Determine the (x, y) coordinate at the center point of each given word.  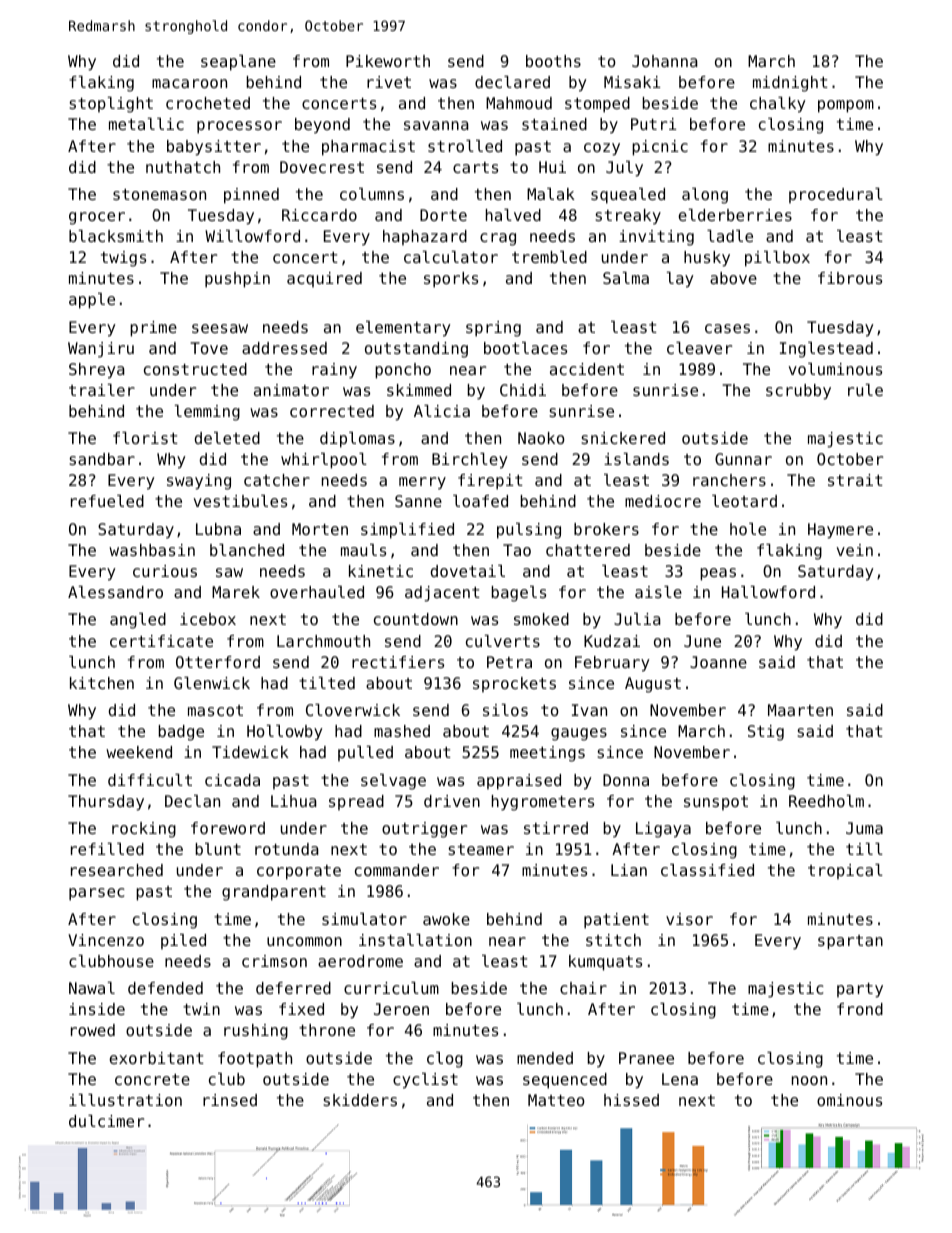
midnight (790, 84)
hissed (631, 1100)
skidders (360, 1100)
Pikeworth (388, 61)
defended (165, 988)
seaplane (238, 63)
